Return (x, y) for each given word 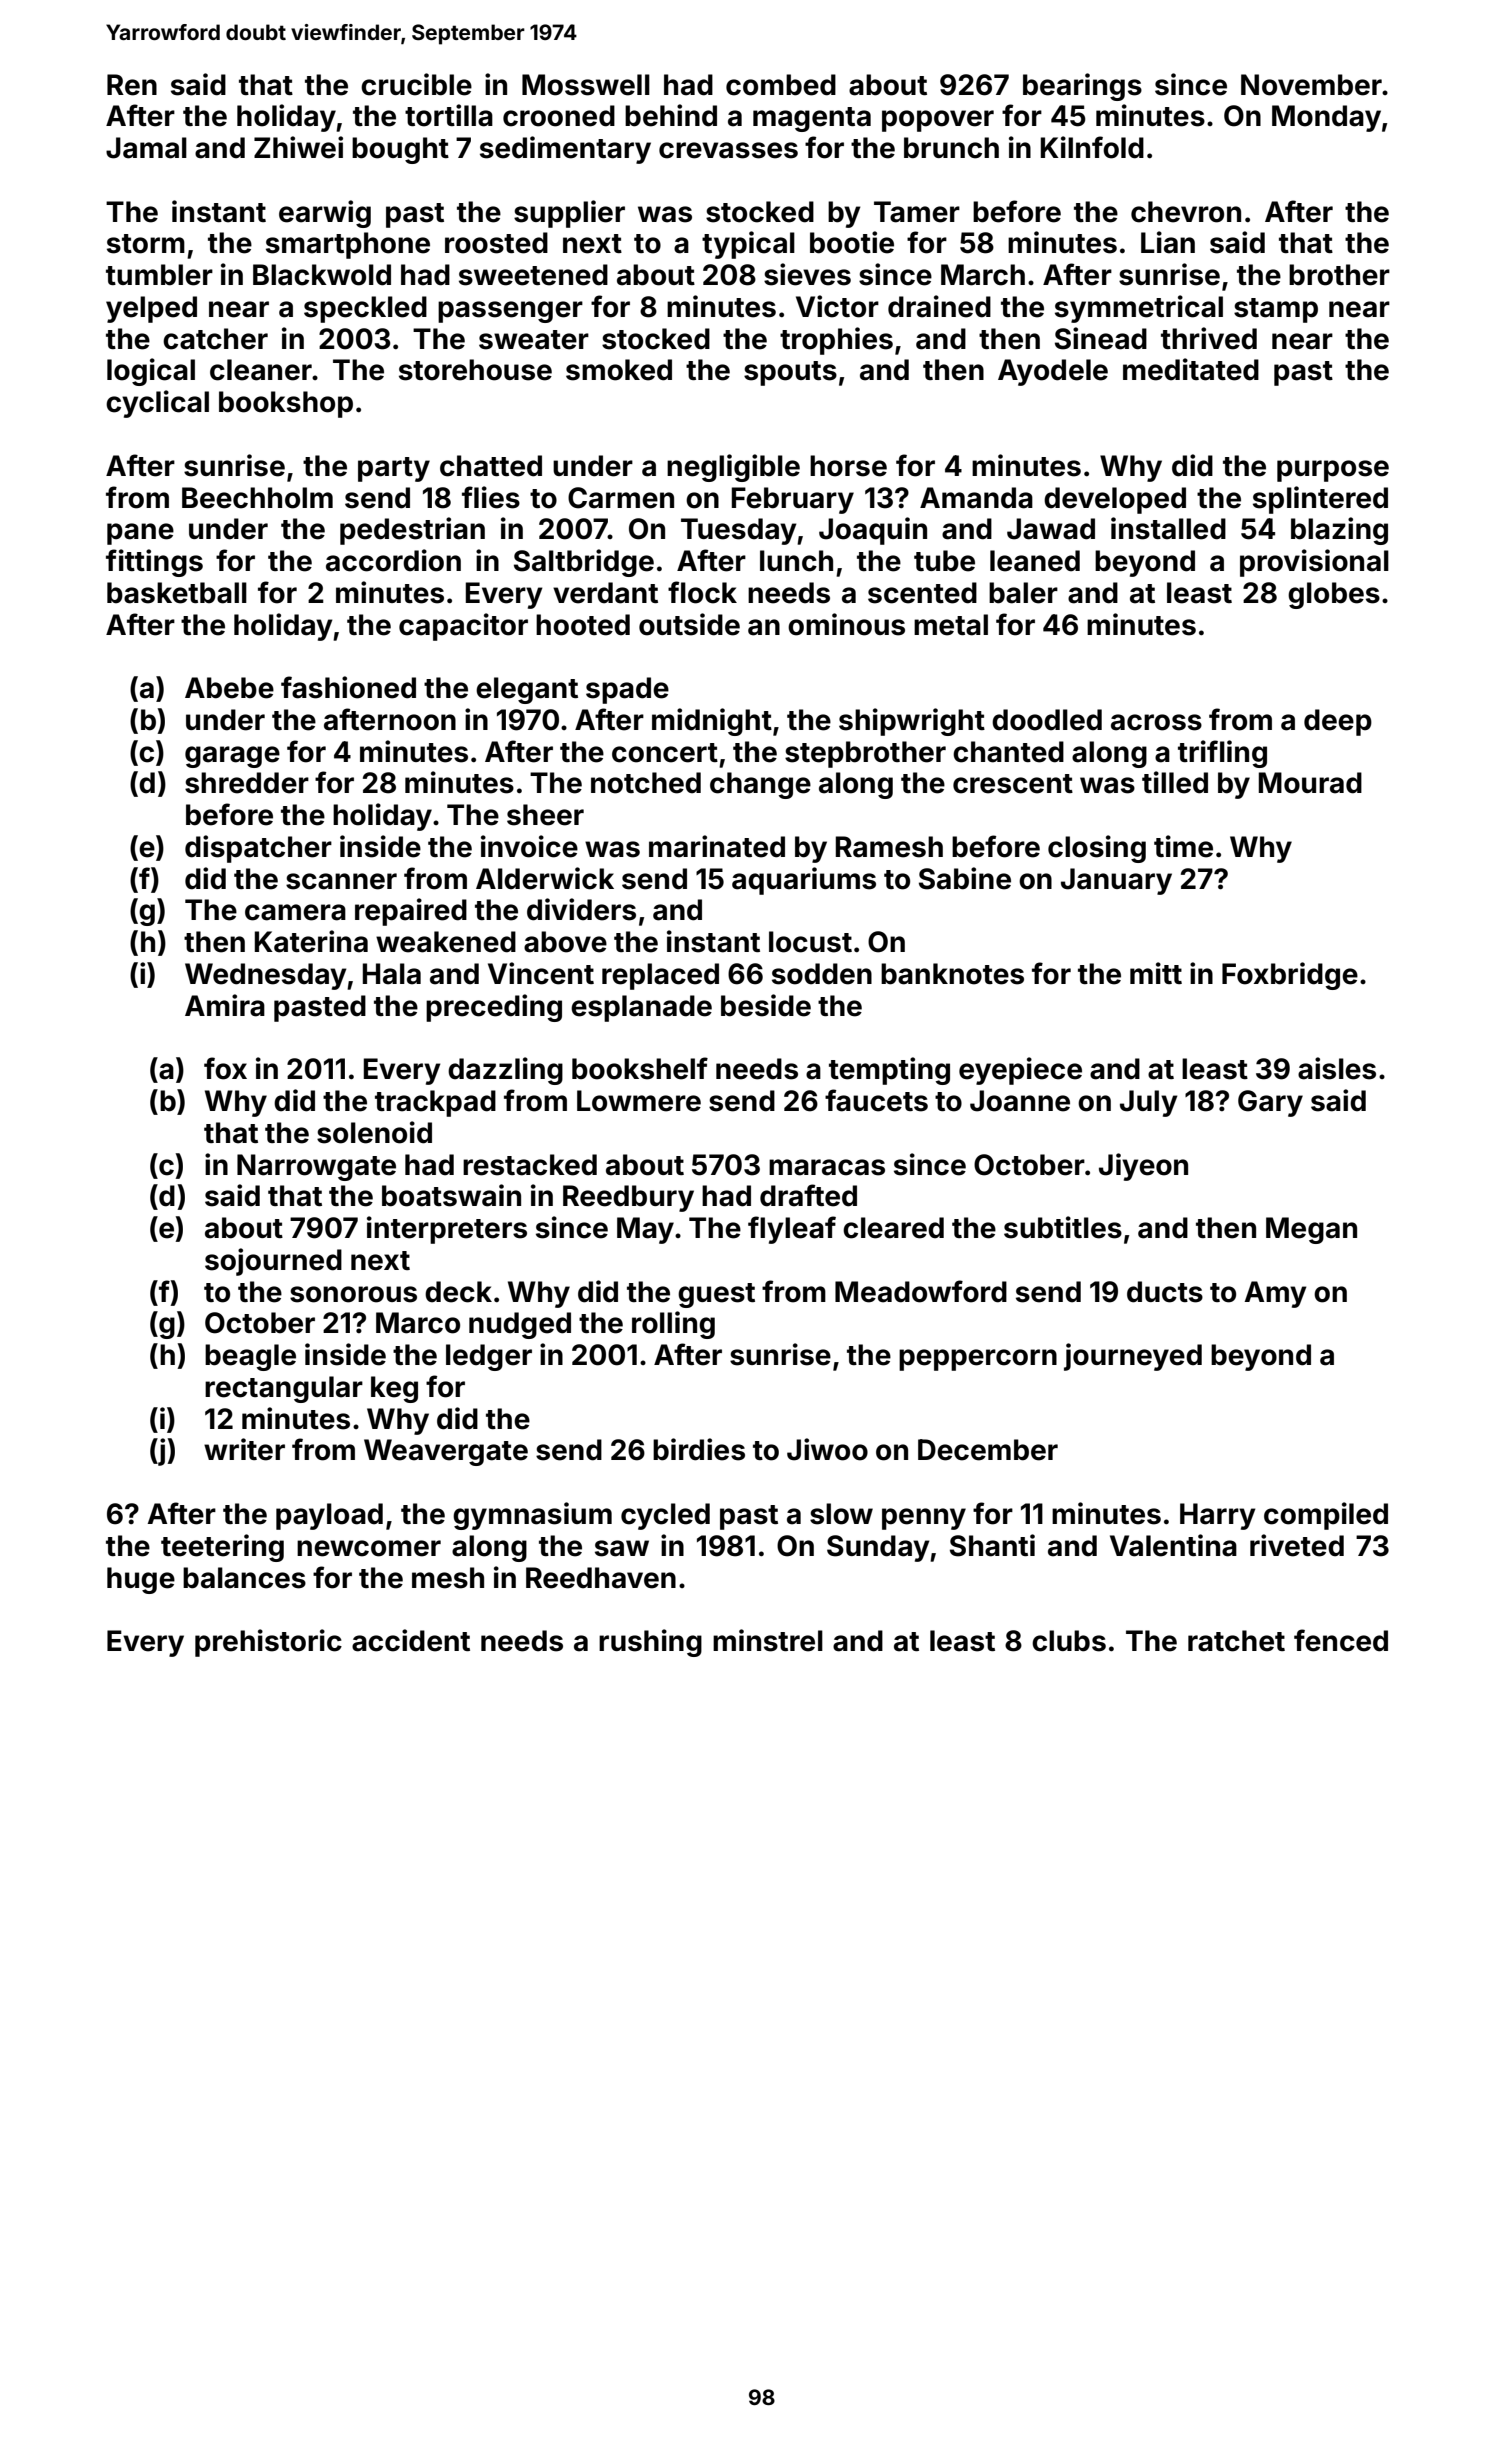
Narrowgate (316, 1167)
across (1156, 722)
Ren (132, 85)
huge (141, 1580)
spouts (790, 373)
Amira (225, 1005)
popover (938, 121)
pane (140, 534)
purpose (1333, 471)
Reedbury (628, 1198)
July (1149, 1103)
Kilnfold (1092, 147)
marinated (717, 846)
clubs (1069, 1641)
